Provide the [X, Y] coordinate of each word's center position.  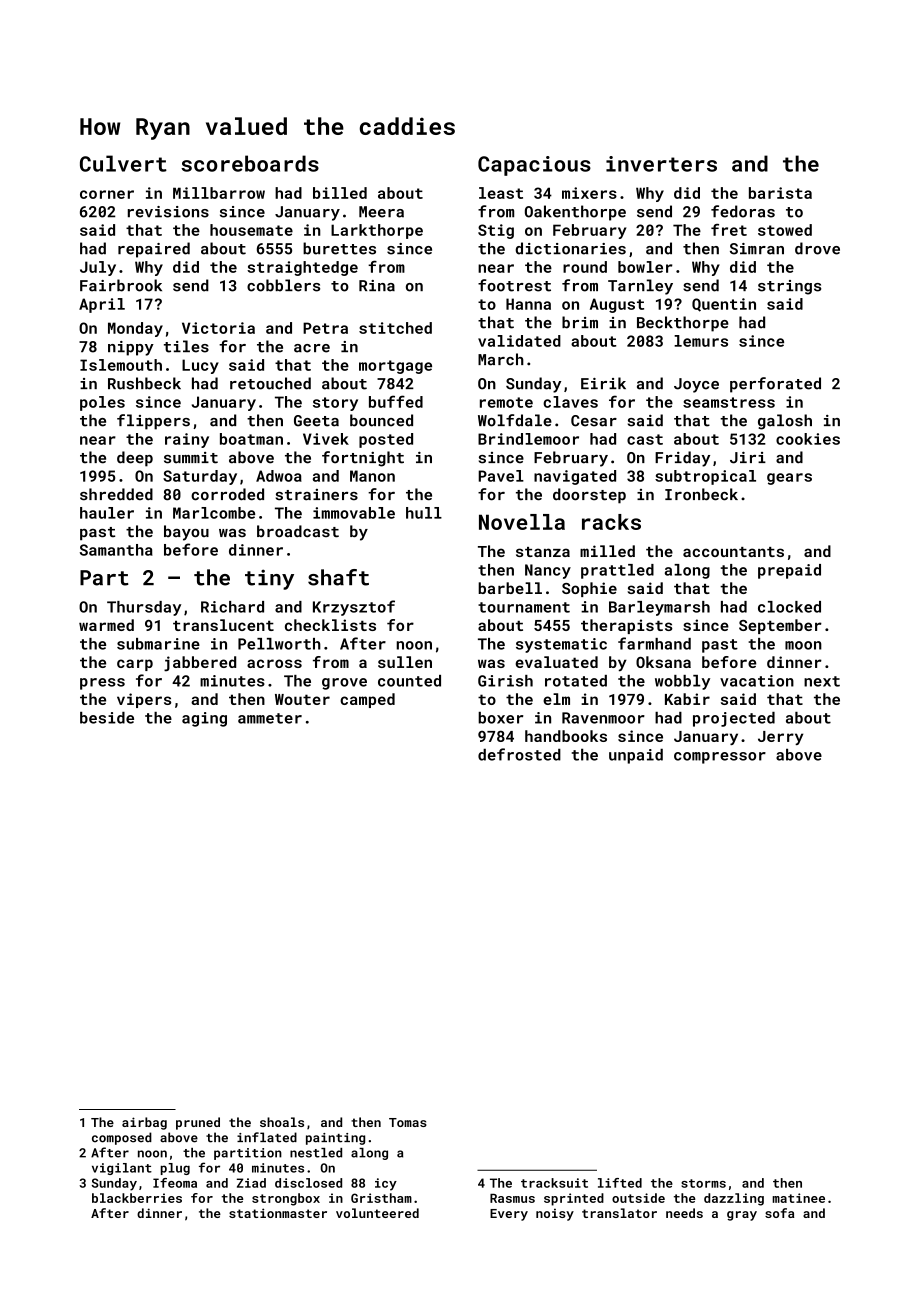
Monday [135, 329]
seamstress [729, 402]
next [822, 681]
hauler [107, 513]
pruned [198, 1123]
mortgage [395, 367]
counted [409, 681]
